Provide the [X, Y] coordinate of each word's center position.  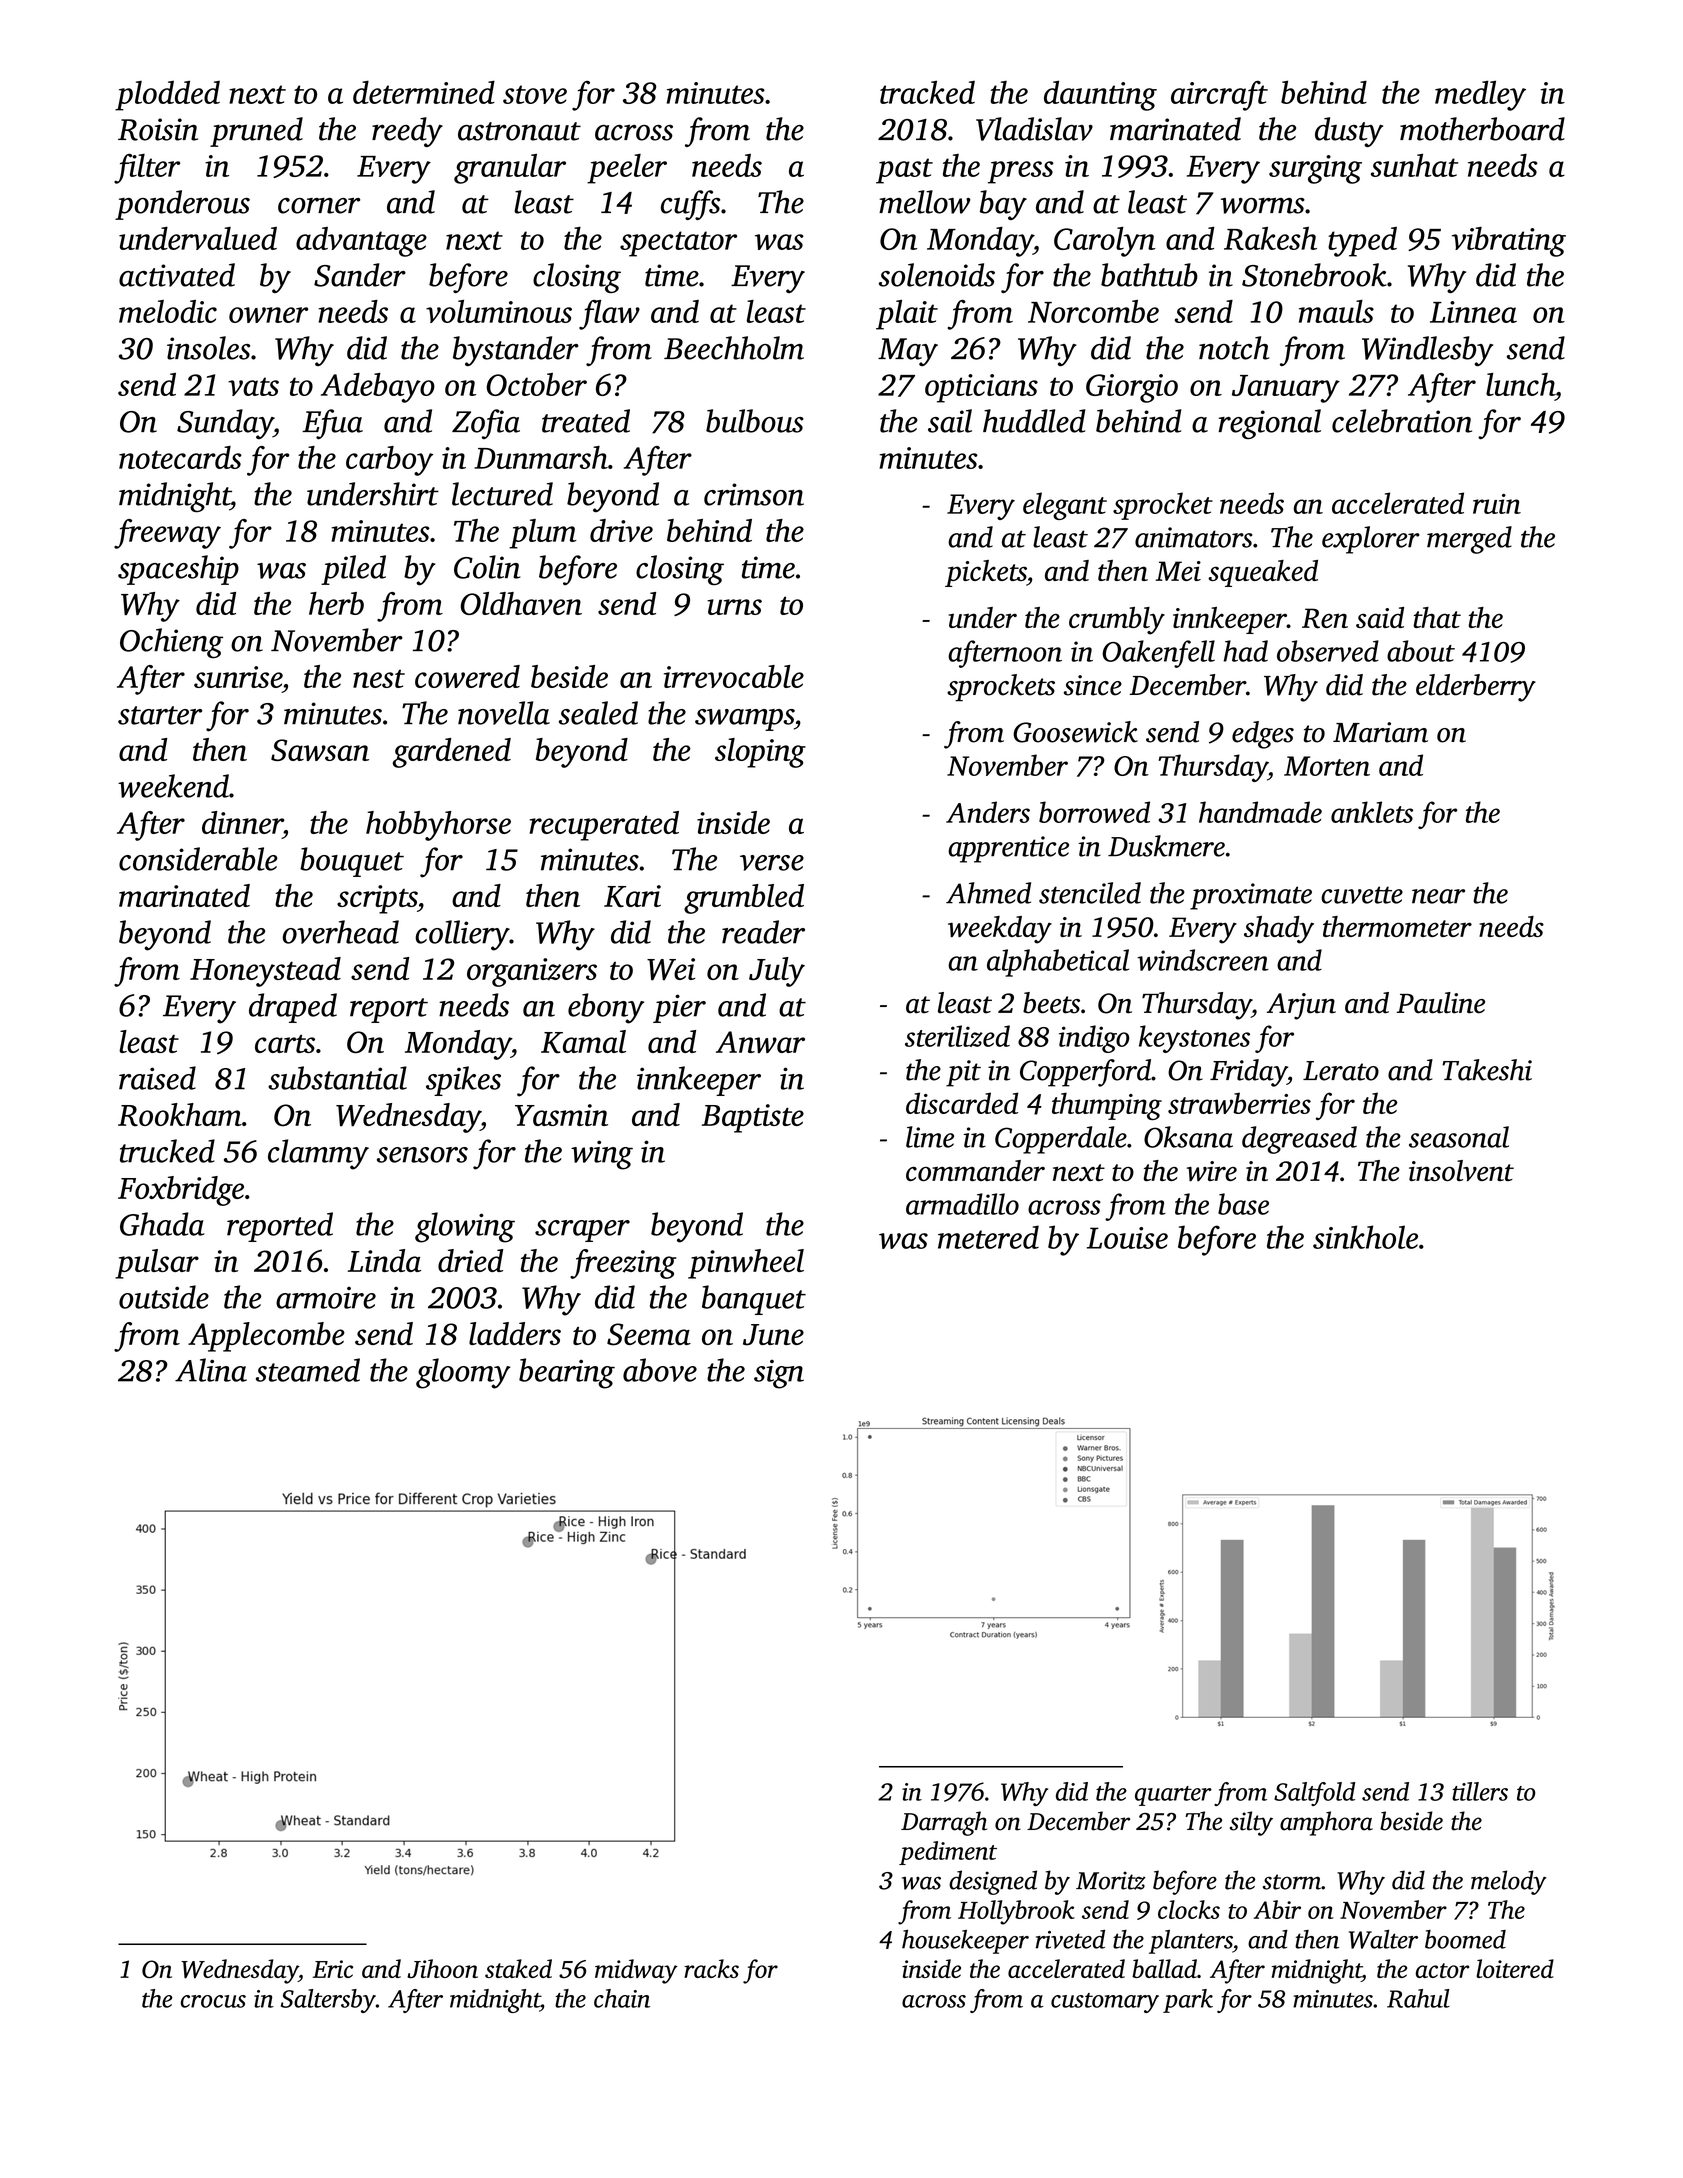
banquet [754, 1300]
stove [535, 94]
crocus [213, 2001]
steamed [308, 1370]
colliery [462, 935]
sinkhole [1365, 1237]
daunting [1100, 95]
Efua [332, 424]
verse [772, 863]
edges [1263, 735]
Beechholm [734, 348]
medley [1480, 95]
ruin [1497, 504]
